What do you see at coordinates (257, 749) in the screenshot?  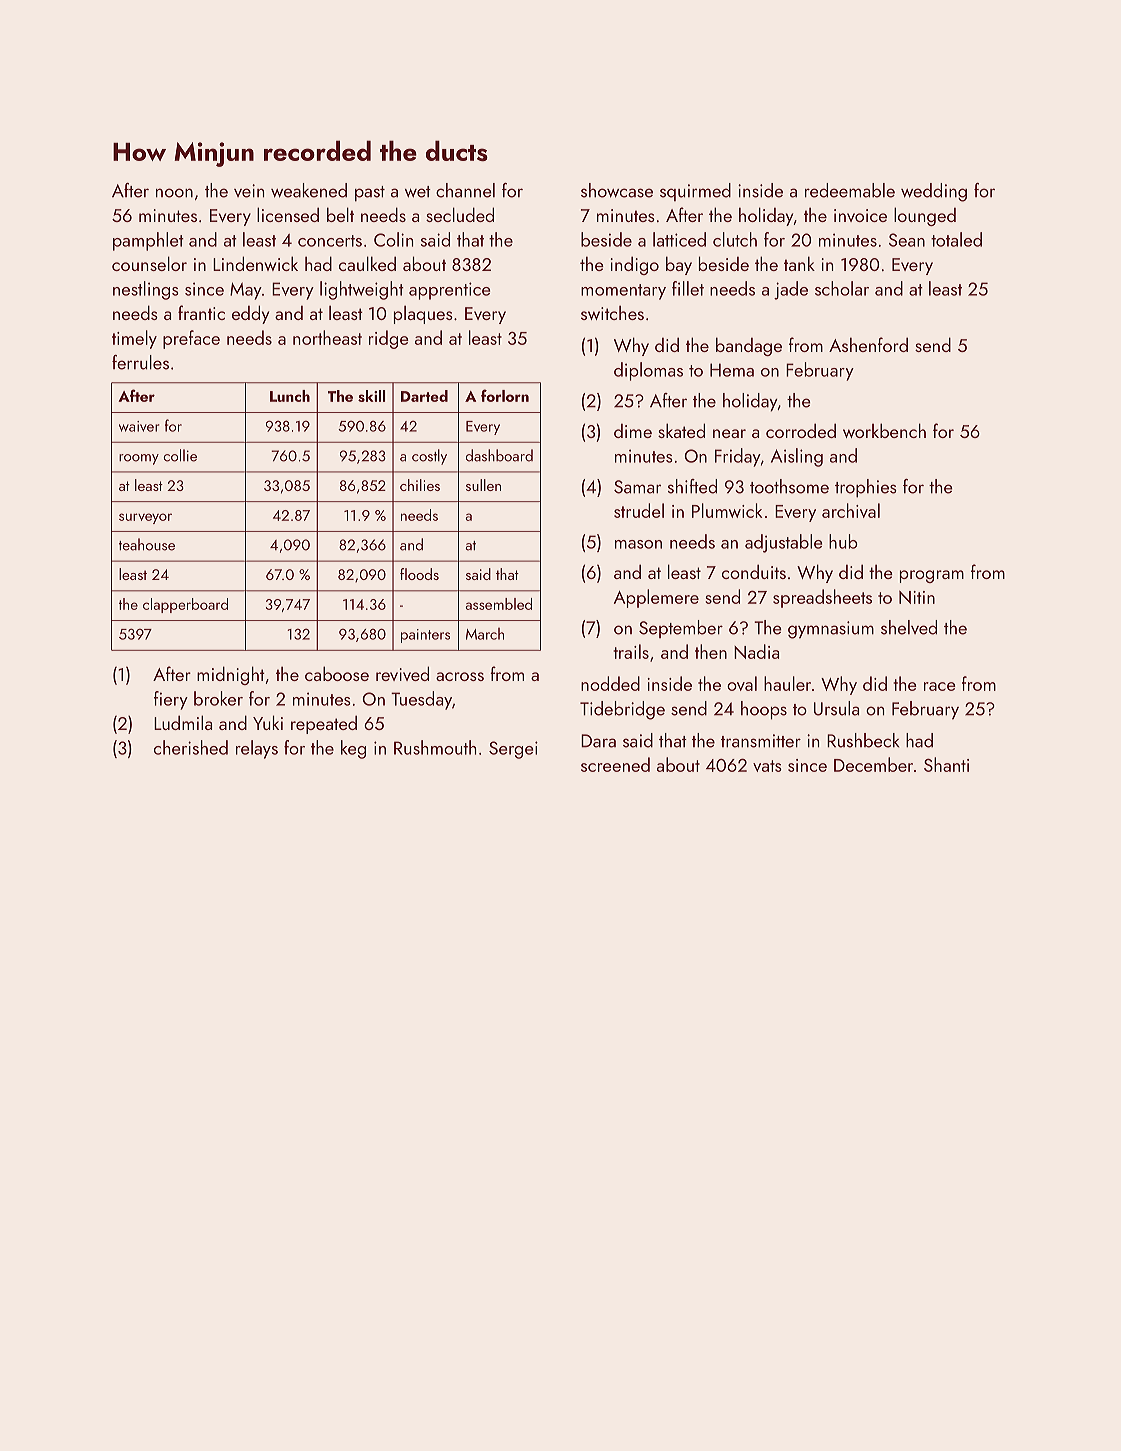 I see `relays` at bounding box center [257, 749].
